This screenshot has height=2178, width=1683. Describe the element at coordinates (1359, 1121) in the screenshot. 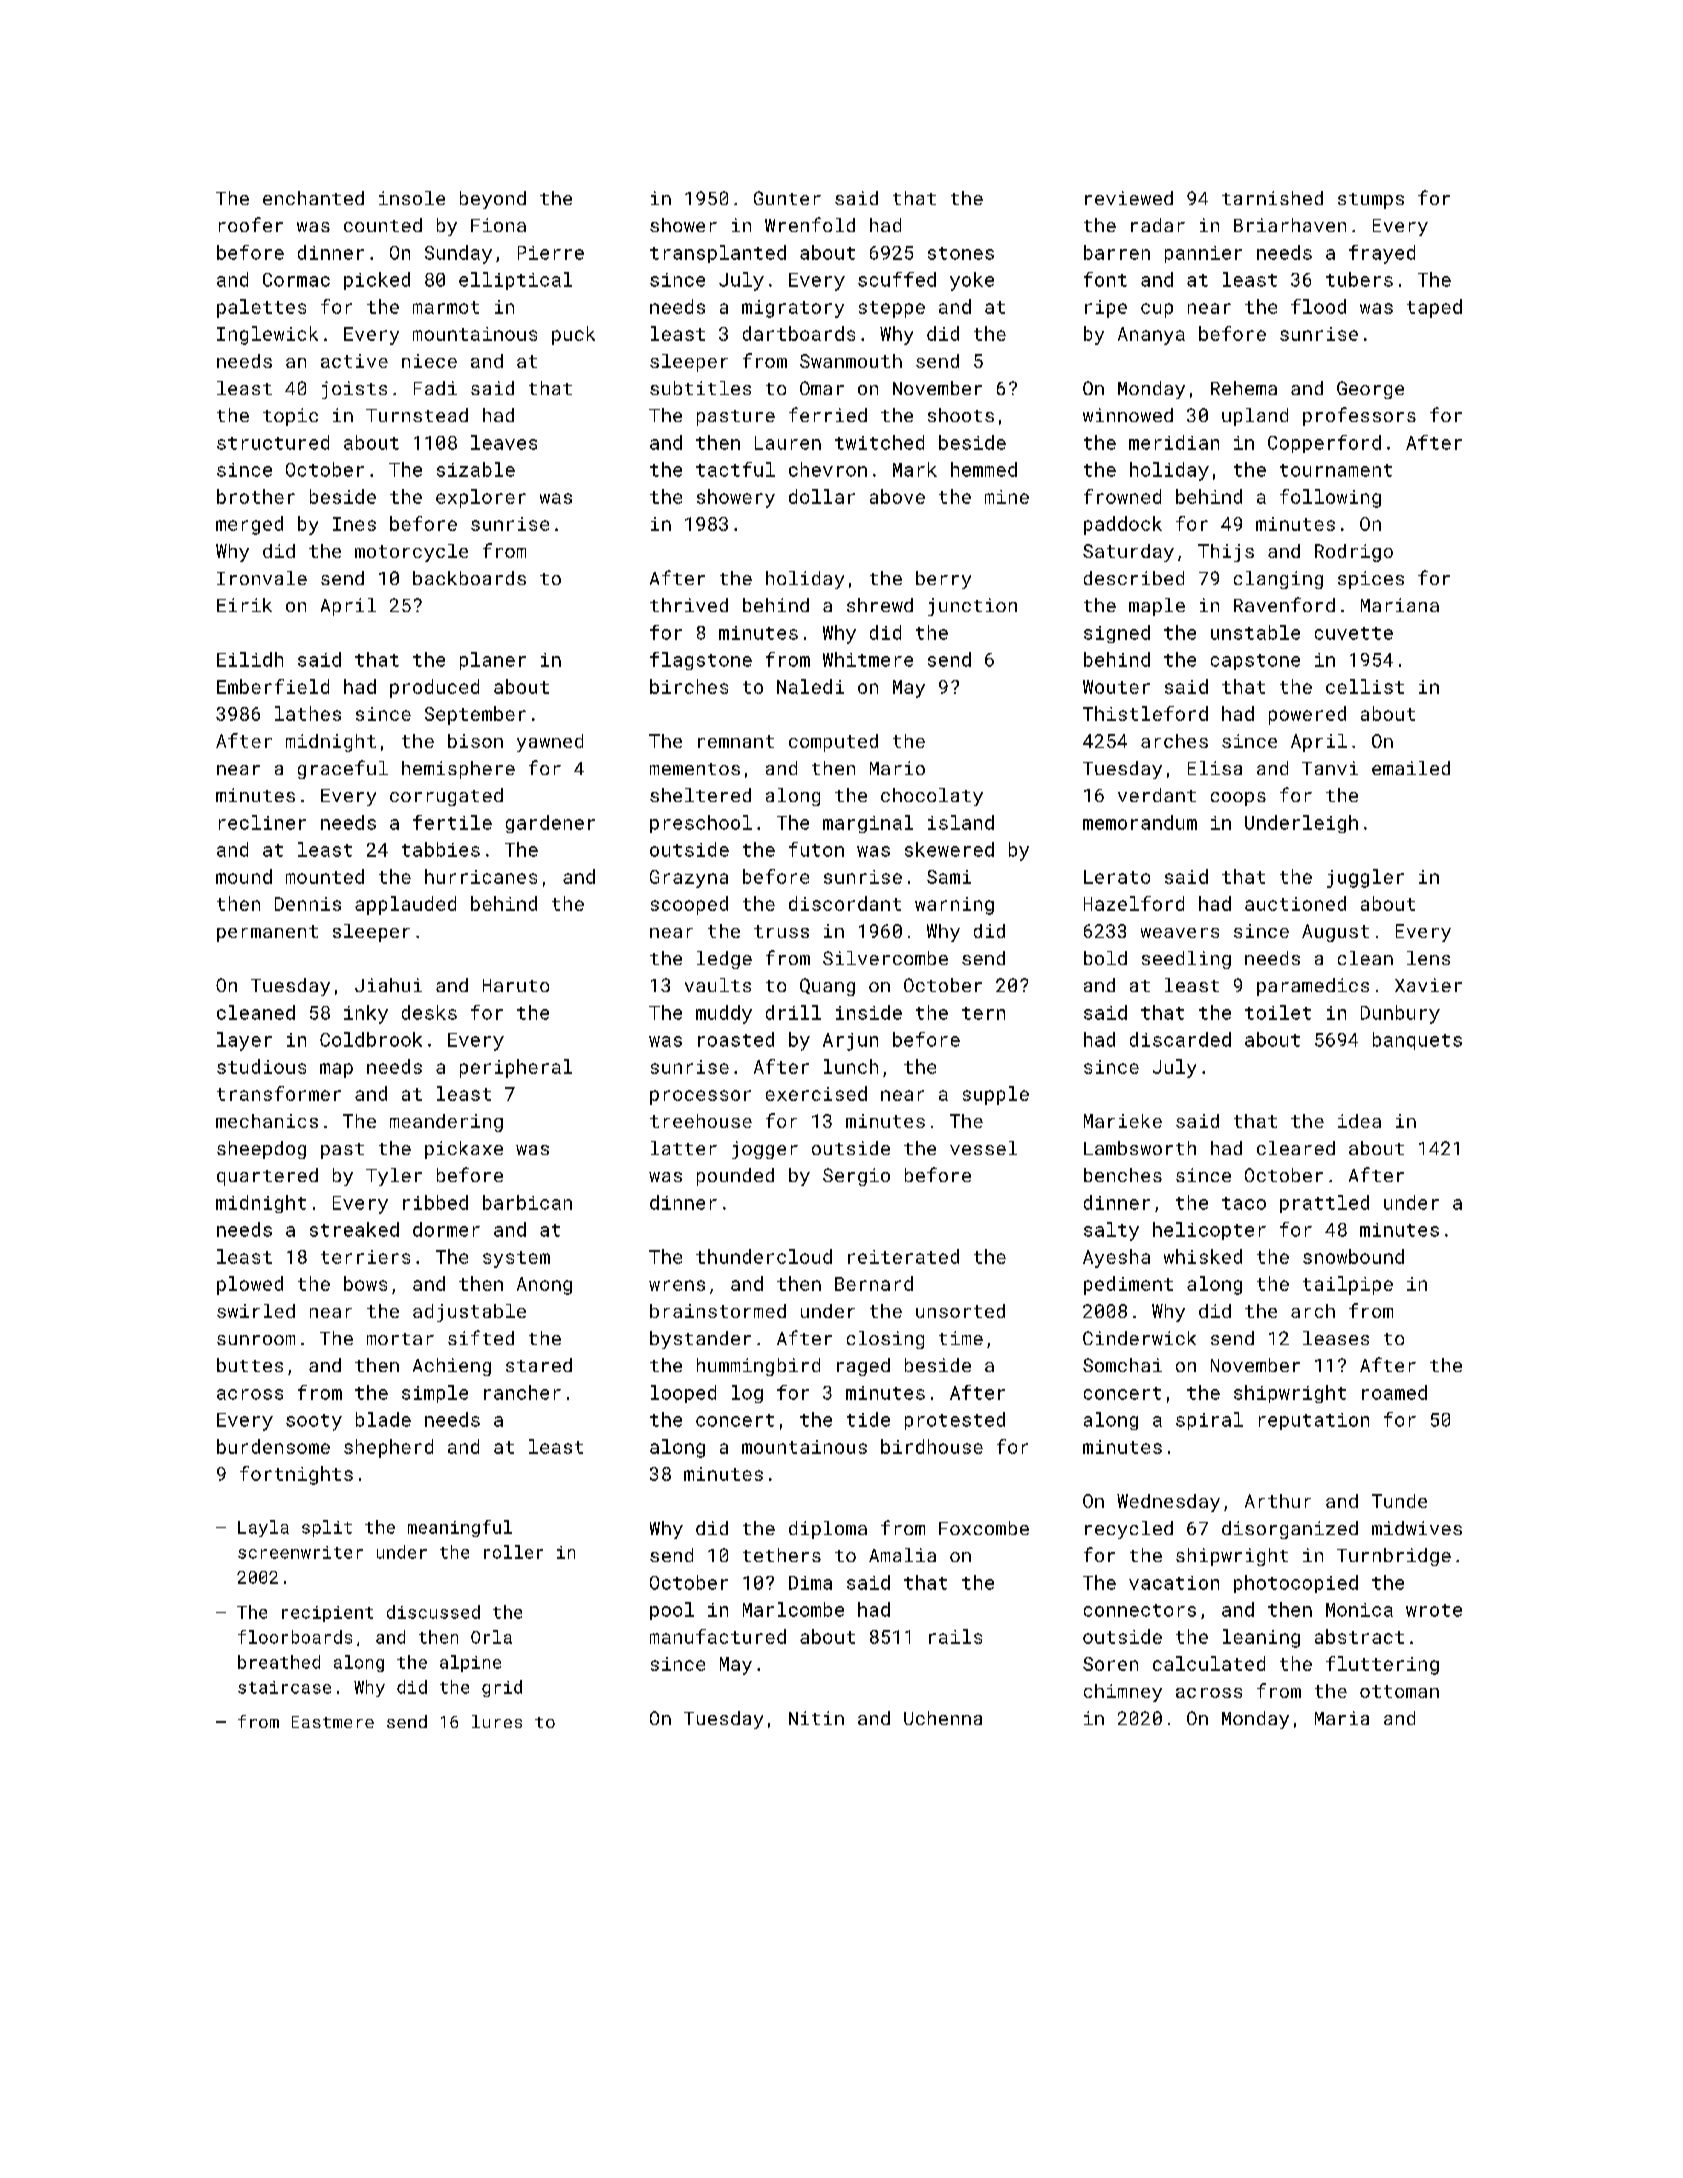

I see `idea` at that location.
